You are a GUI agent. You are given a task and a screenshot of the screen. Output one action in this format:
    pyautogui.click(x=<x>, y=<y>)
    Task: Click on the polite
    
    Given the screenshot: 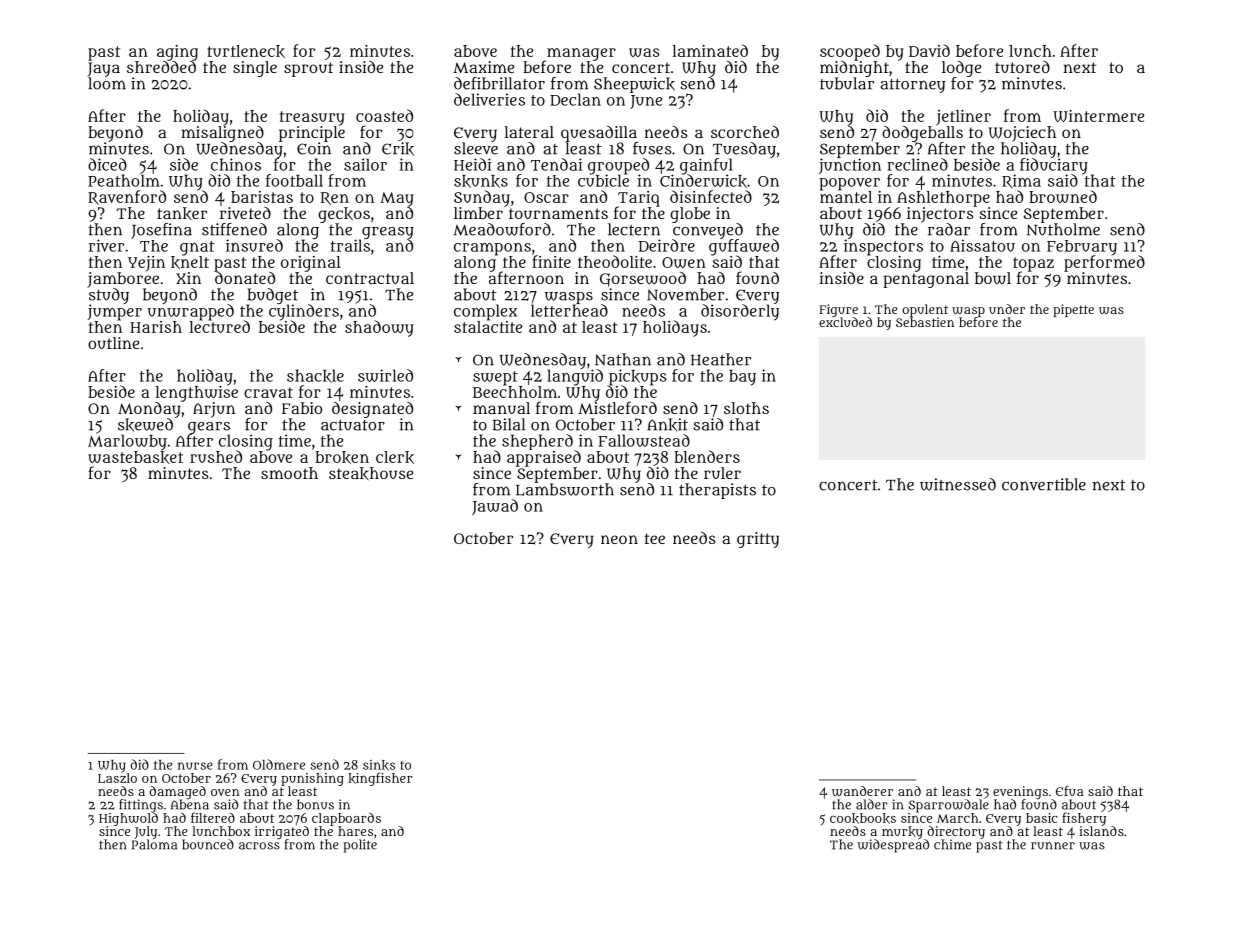 What is the action you would take?
    pyautogui.click(x=360, y=846)
